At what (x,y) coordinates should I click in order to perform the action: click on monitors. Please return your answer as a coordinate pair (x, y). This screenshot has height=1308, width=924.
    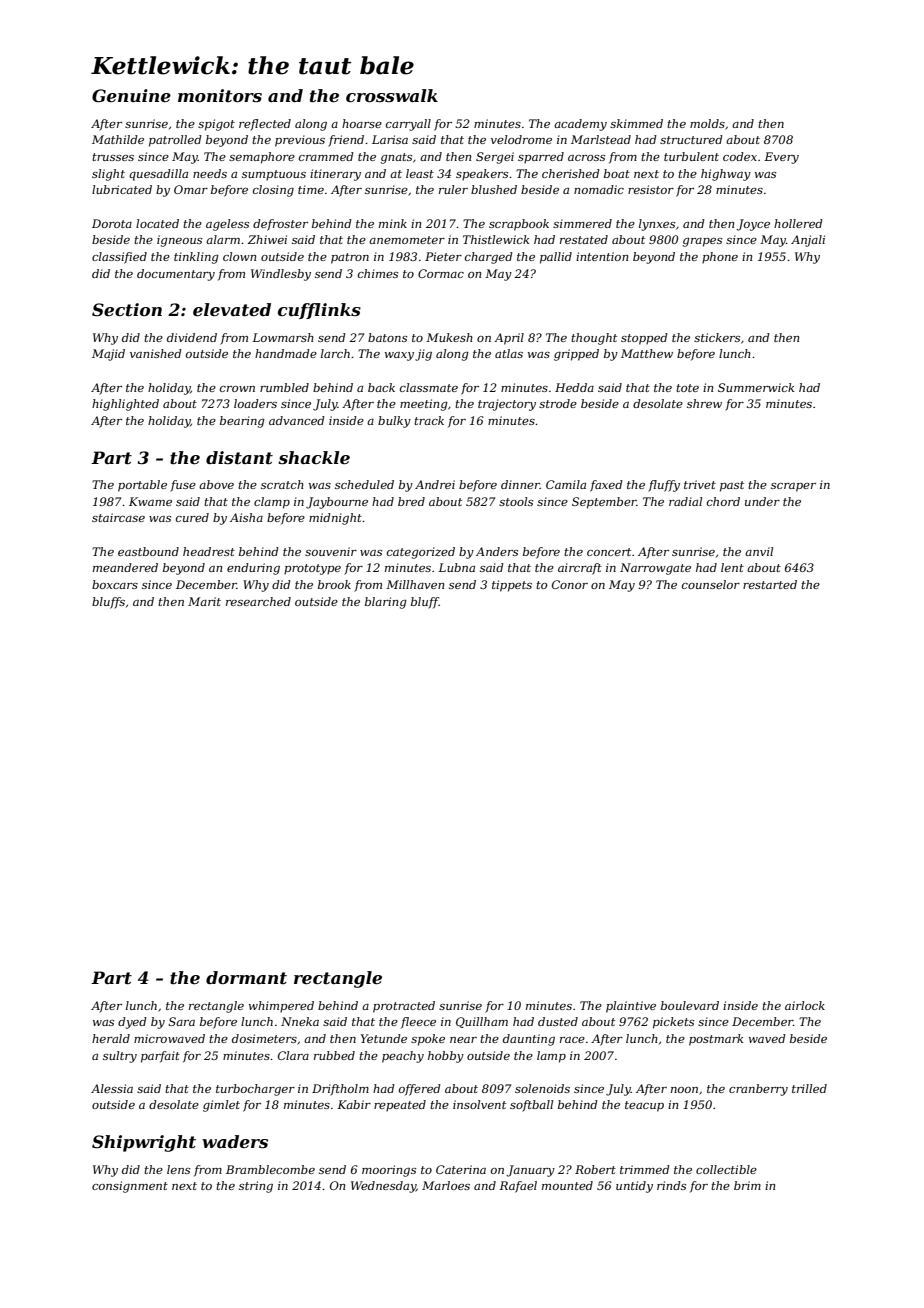
    Looking at the image, I should click on (220, 95).
